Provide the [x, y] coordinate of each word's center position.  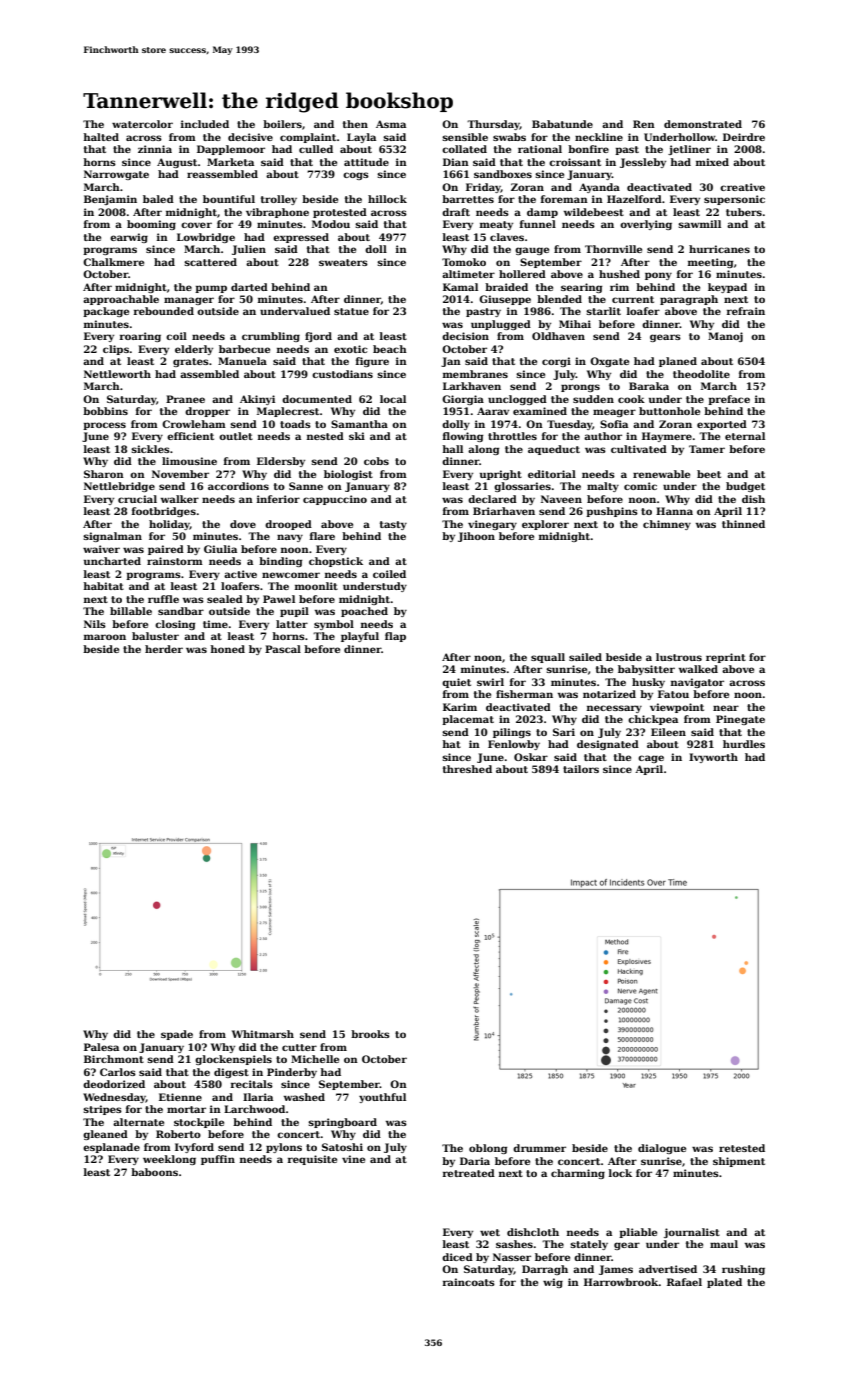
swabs [509, 137]
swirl [490, 682]
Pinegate [740, 720]
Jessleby [643, 163]
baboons [154, 1172]
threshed [467, 769]
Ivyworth [713, 758]
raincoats [469, 1282]
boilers [282, 124]
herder [164, 649]
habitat [103, 586]
